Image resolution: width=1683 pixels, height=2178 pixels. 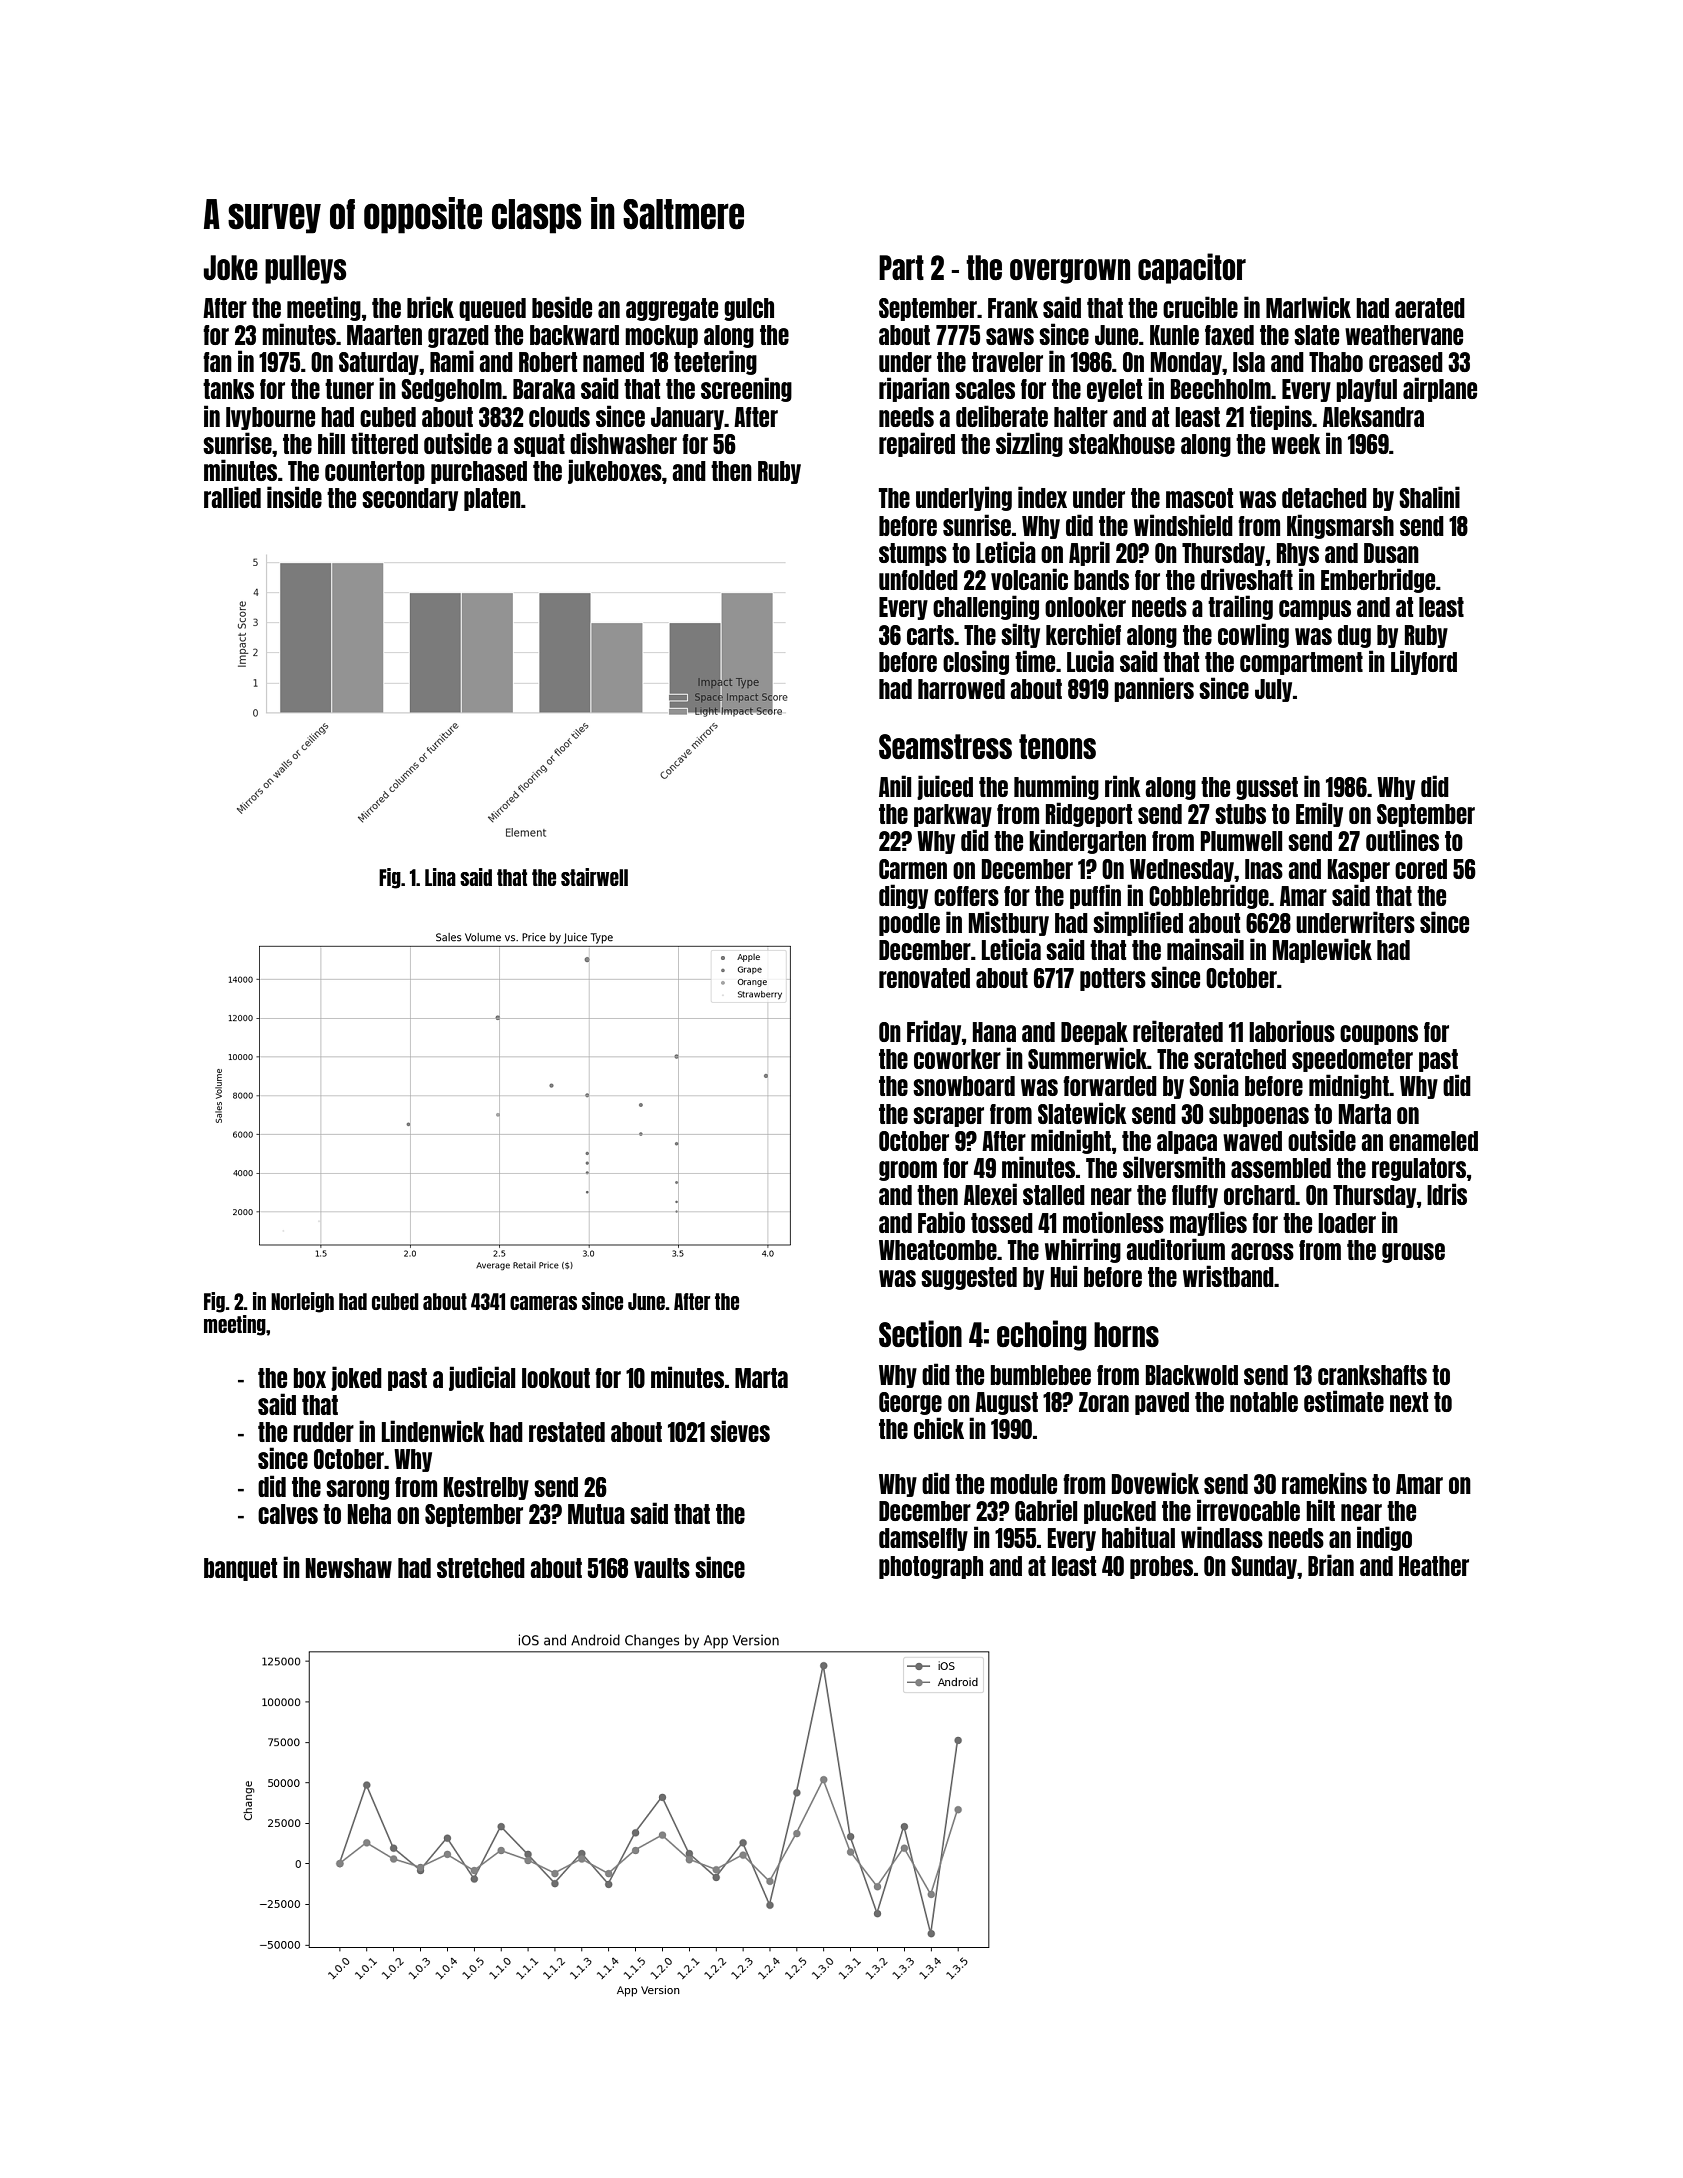 What do you see at coordinates (923, 1539) in the image?
I see `damselfly` at bounding box center [923, 1539].
